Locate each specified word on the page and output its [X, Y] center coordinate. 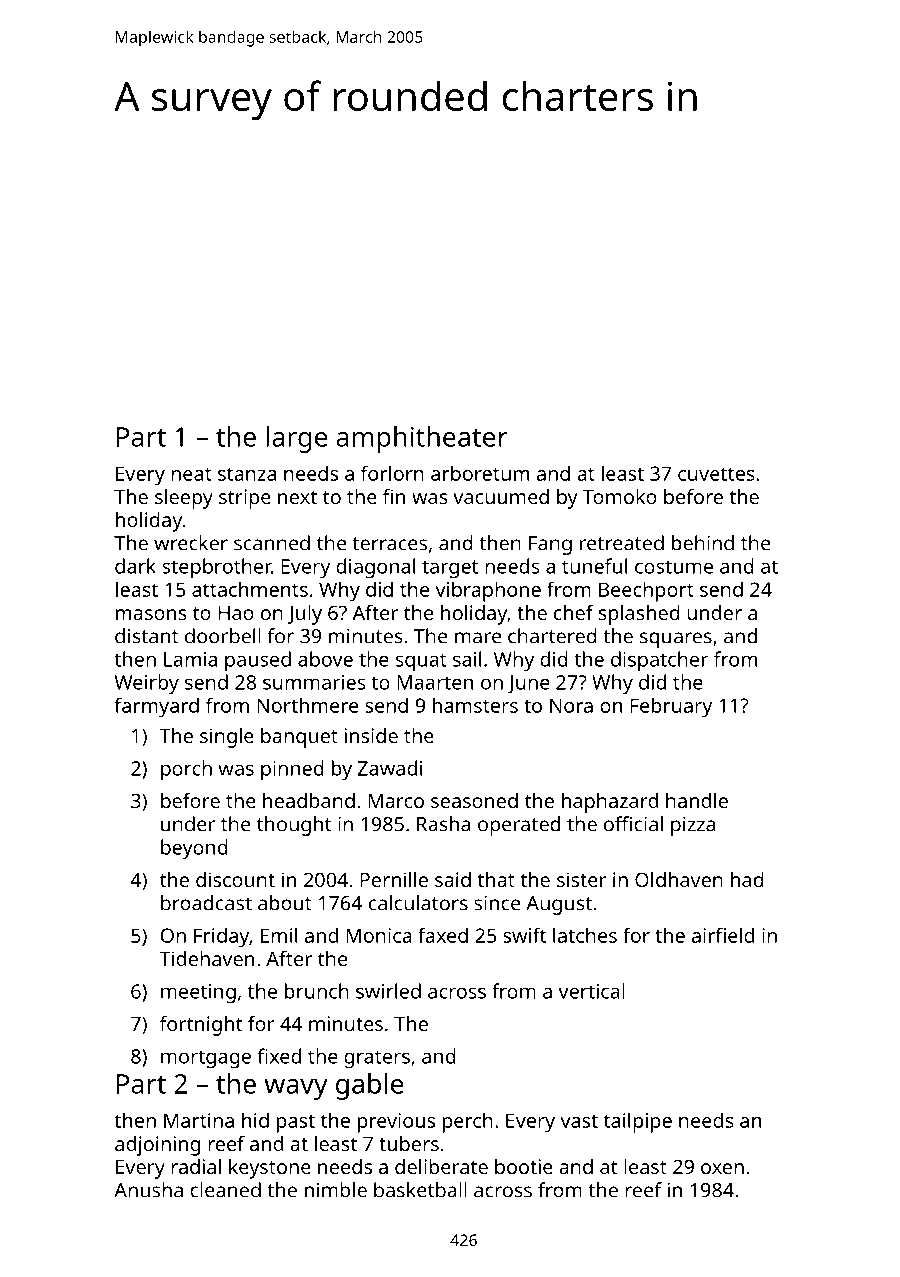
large [296, 439]
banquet [299, 738]
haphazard [610, 803]
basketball [420, 1190]
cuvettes [716, 474]
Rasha [443, 824]
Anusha [148, 1190]
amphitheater [422, 439]
